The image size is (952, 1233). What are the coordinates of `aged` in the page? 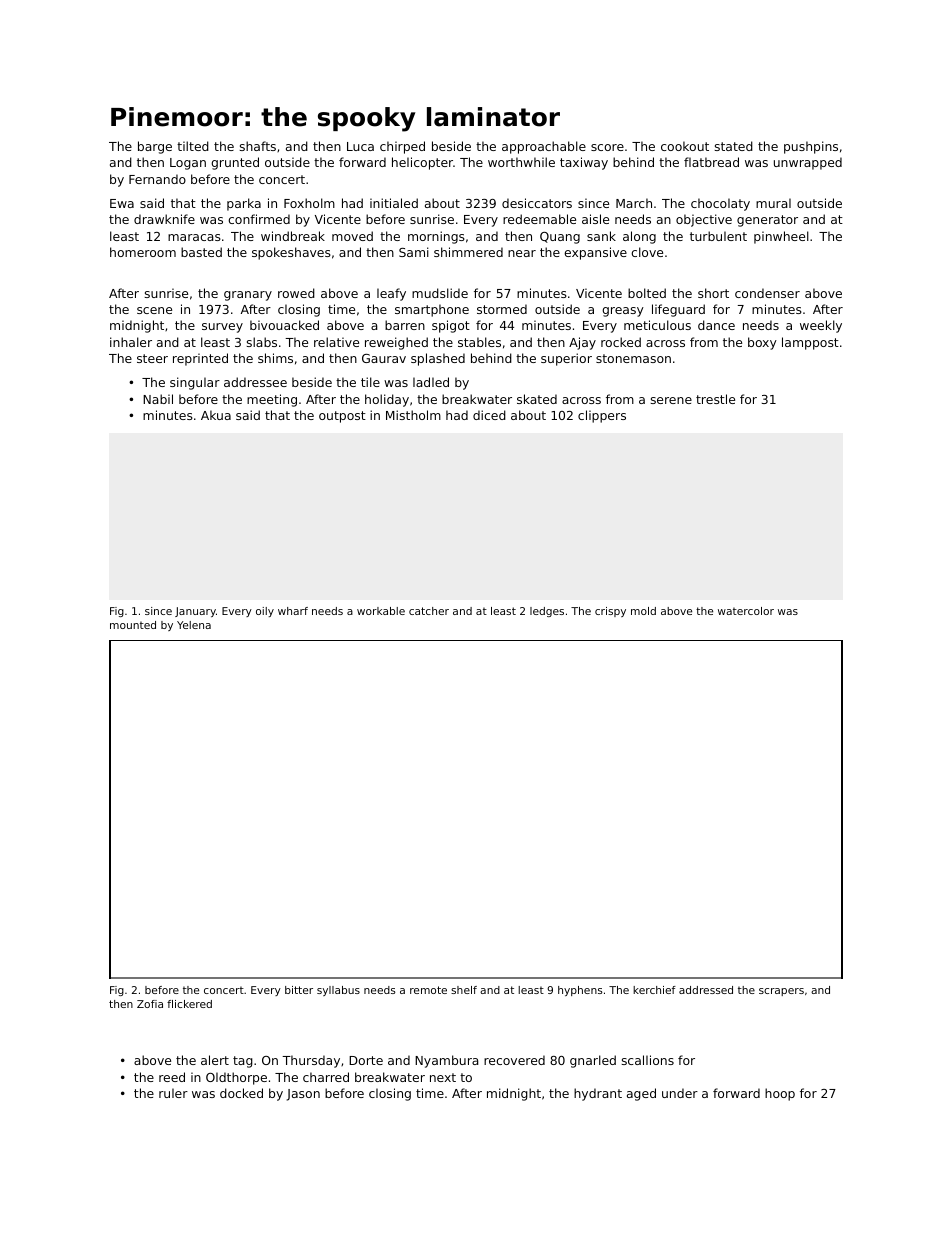 It's located at (641, 1094).
